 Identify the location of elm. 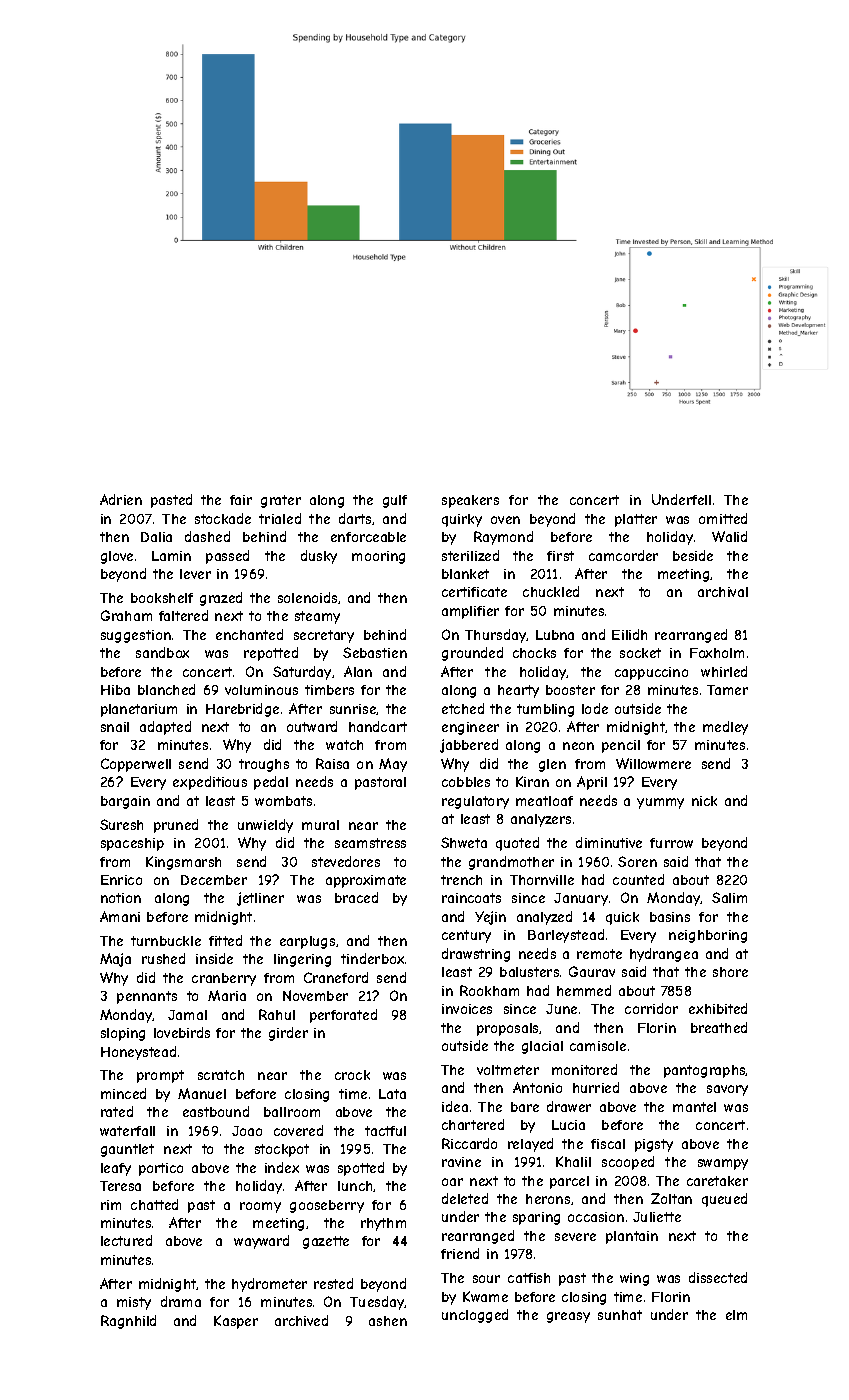
(736, 1315).
